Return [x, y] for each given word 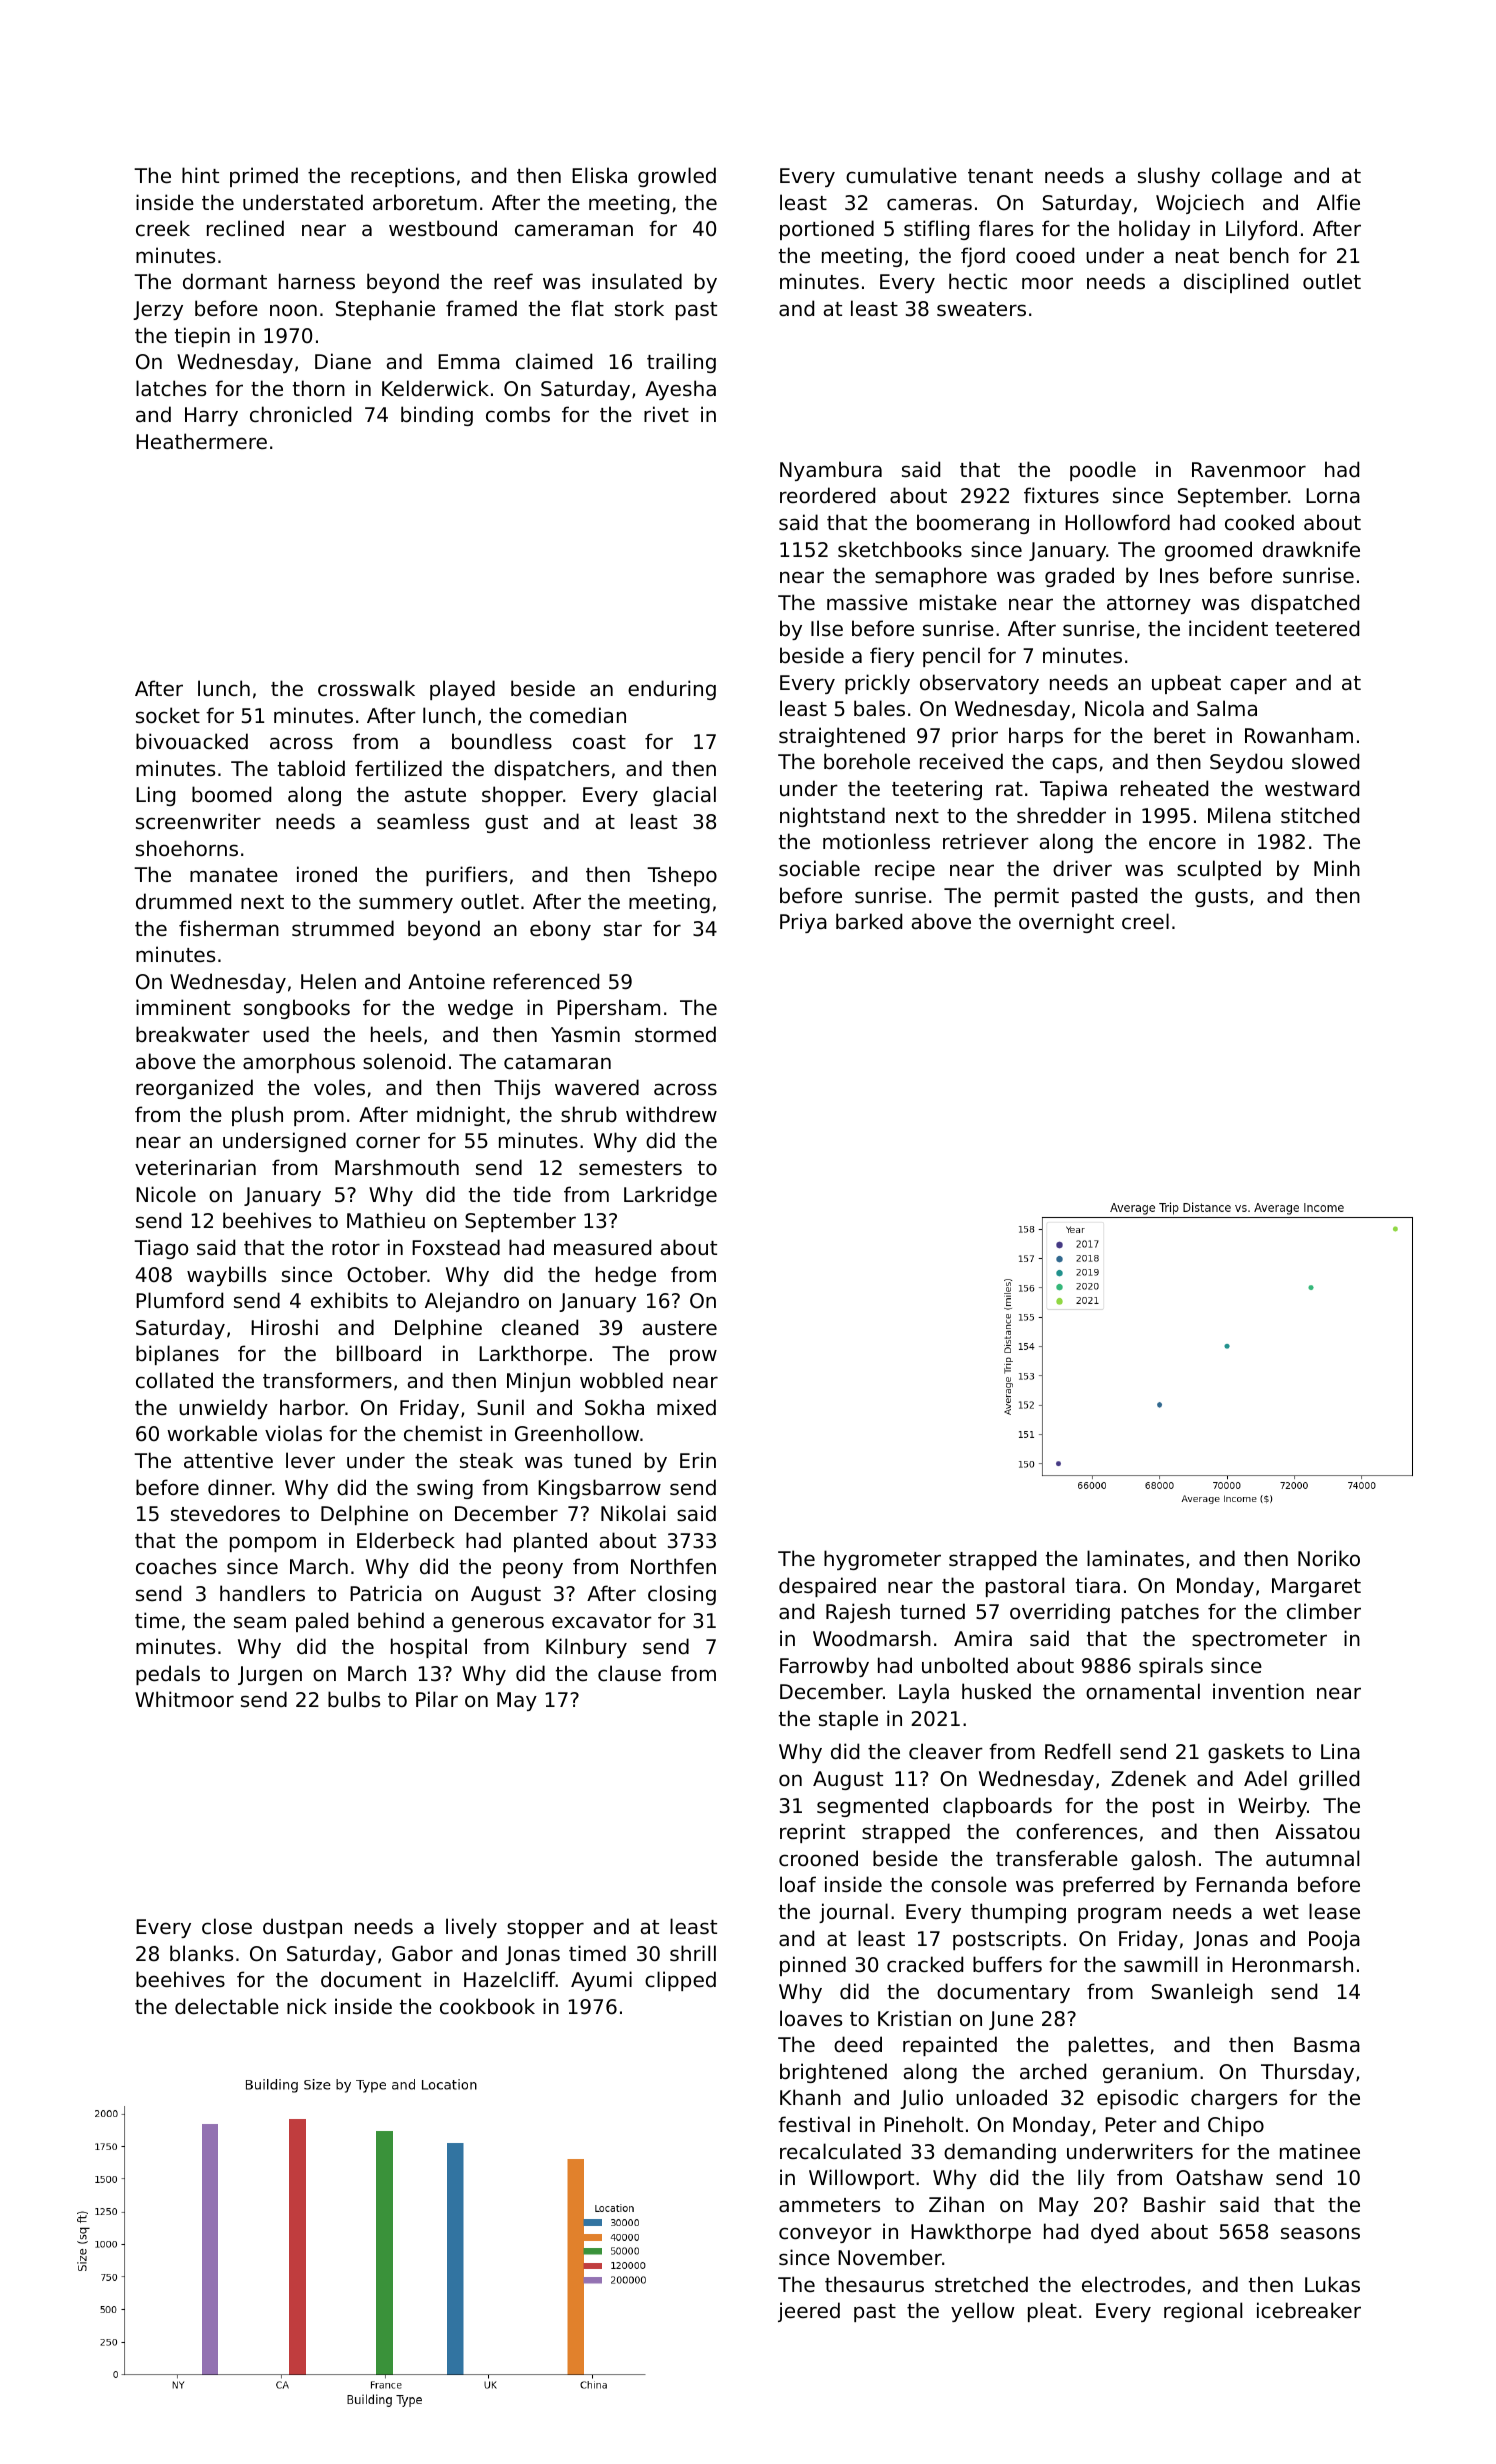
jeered [809, 2312]
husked [996, 1691]
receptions [402, 177]
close [227, 1926]
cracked [925, 1964]
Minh [1337, 868]
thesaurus [874, 2284]
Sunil [500, 1407]
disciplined [1236, 283]
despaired [827, 1587]
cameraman [574, 230]
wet [1281, 1912]
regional [1203, 2312]
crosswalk [366, 688]
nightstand [832, 817]
